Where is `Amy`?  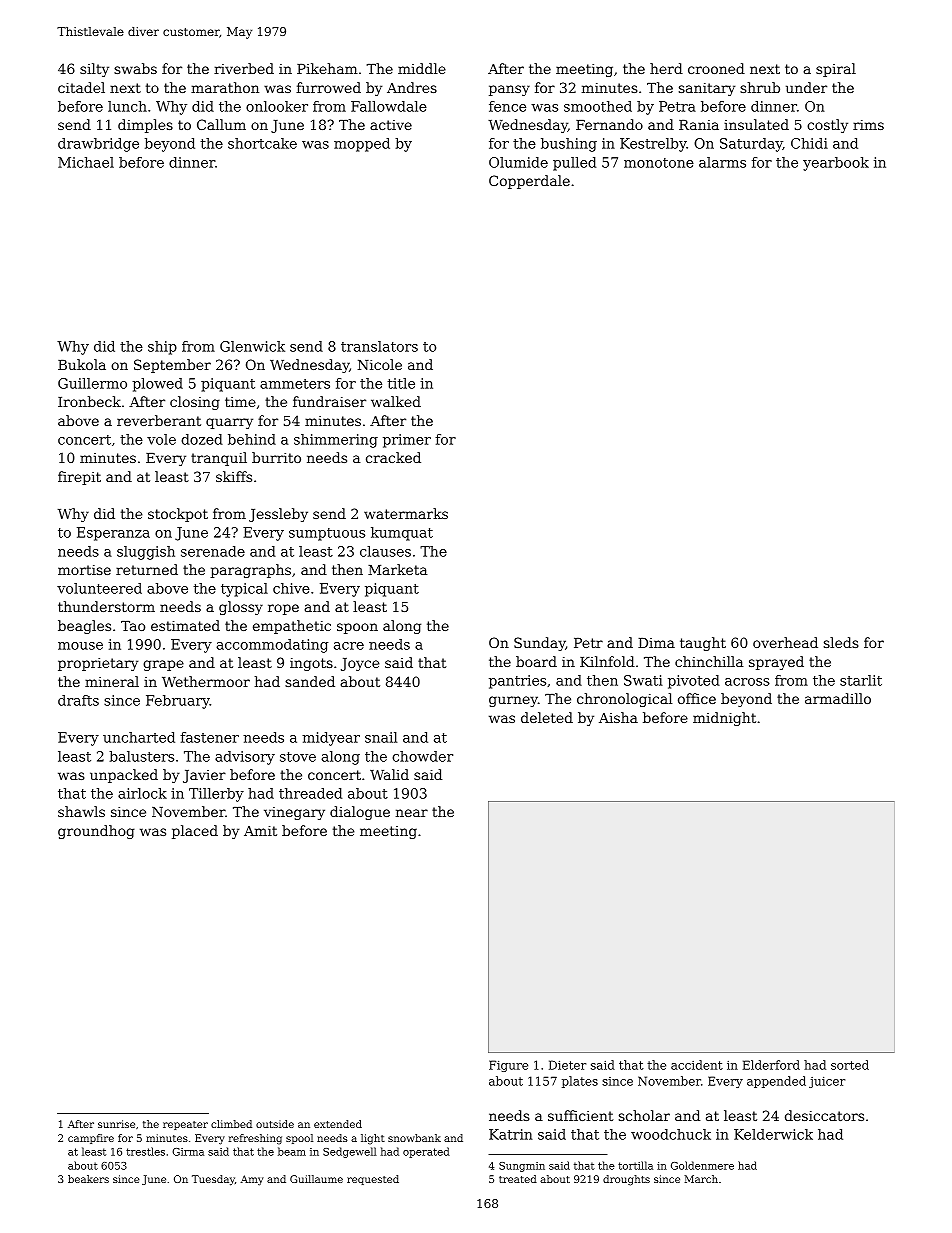
Amy is located at coordinates (252, 1180).
